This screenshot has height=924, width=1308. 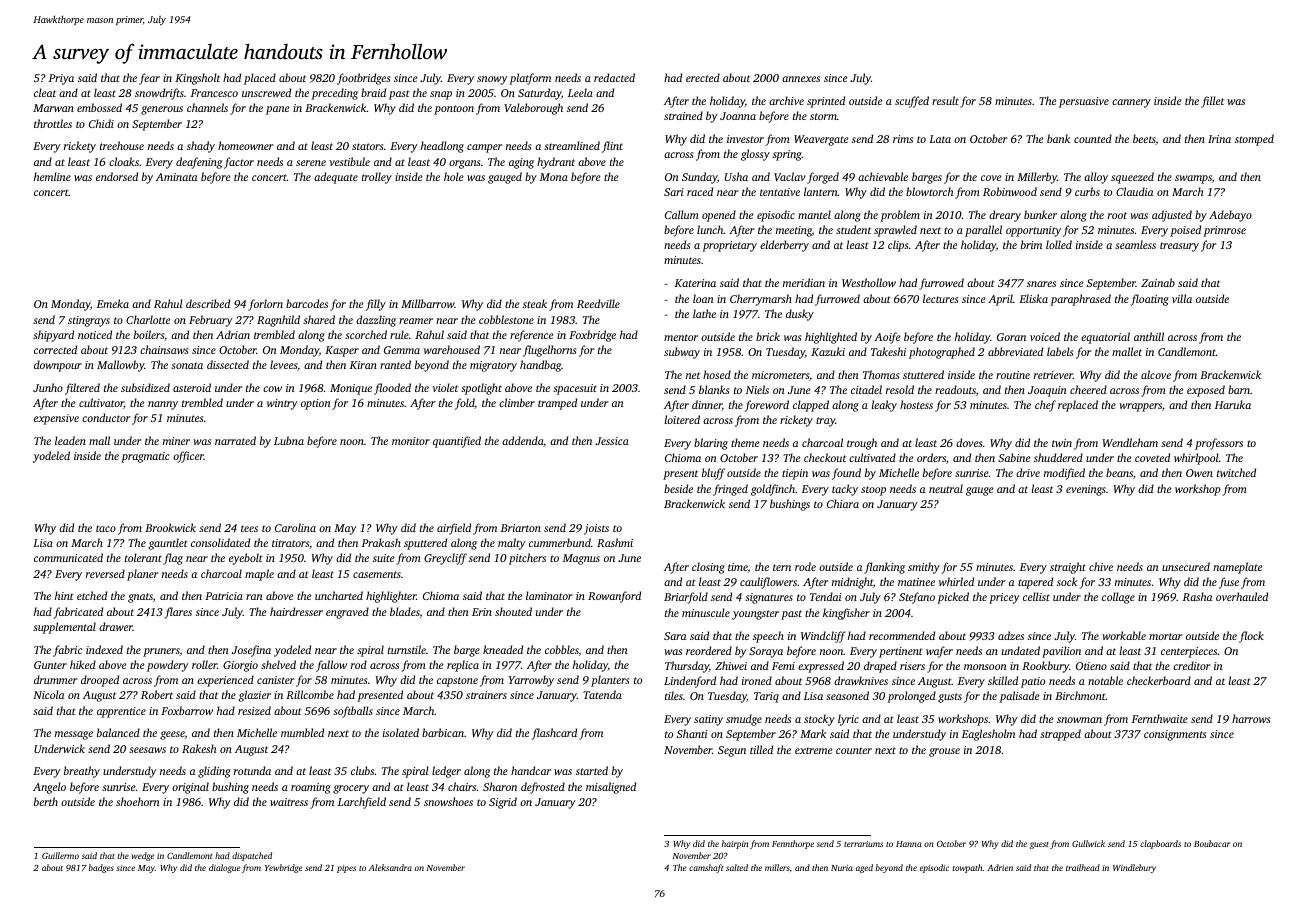 What do you see at coordinates (801, 79) in the screenshot?
I see `annexes` at bounding box center [801, 79].
